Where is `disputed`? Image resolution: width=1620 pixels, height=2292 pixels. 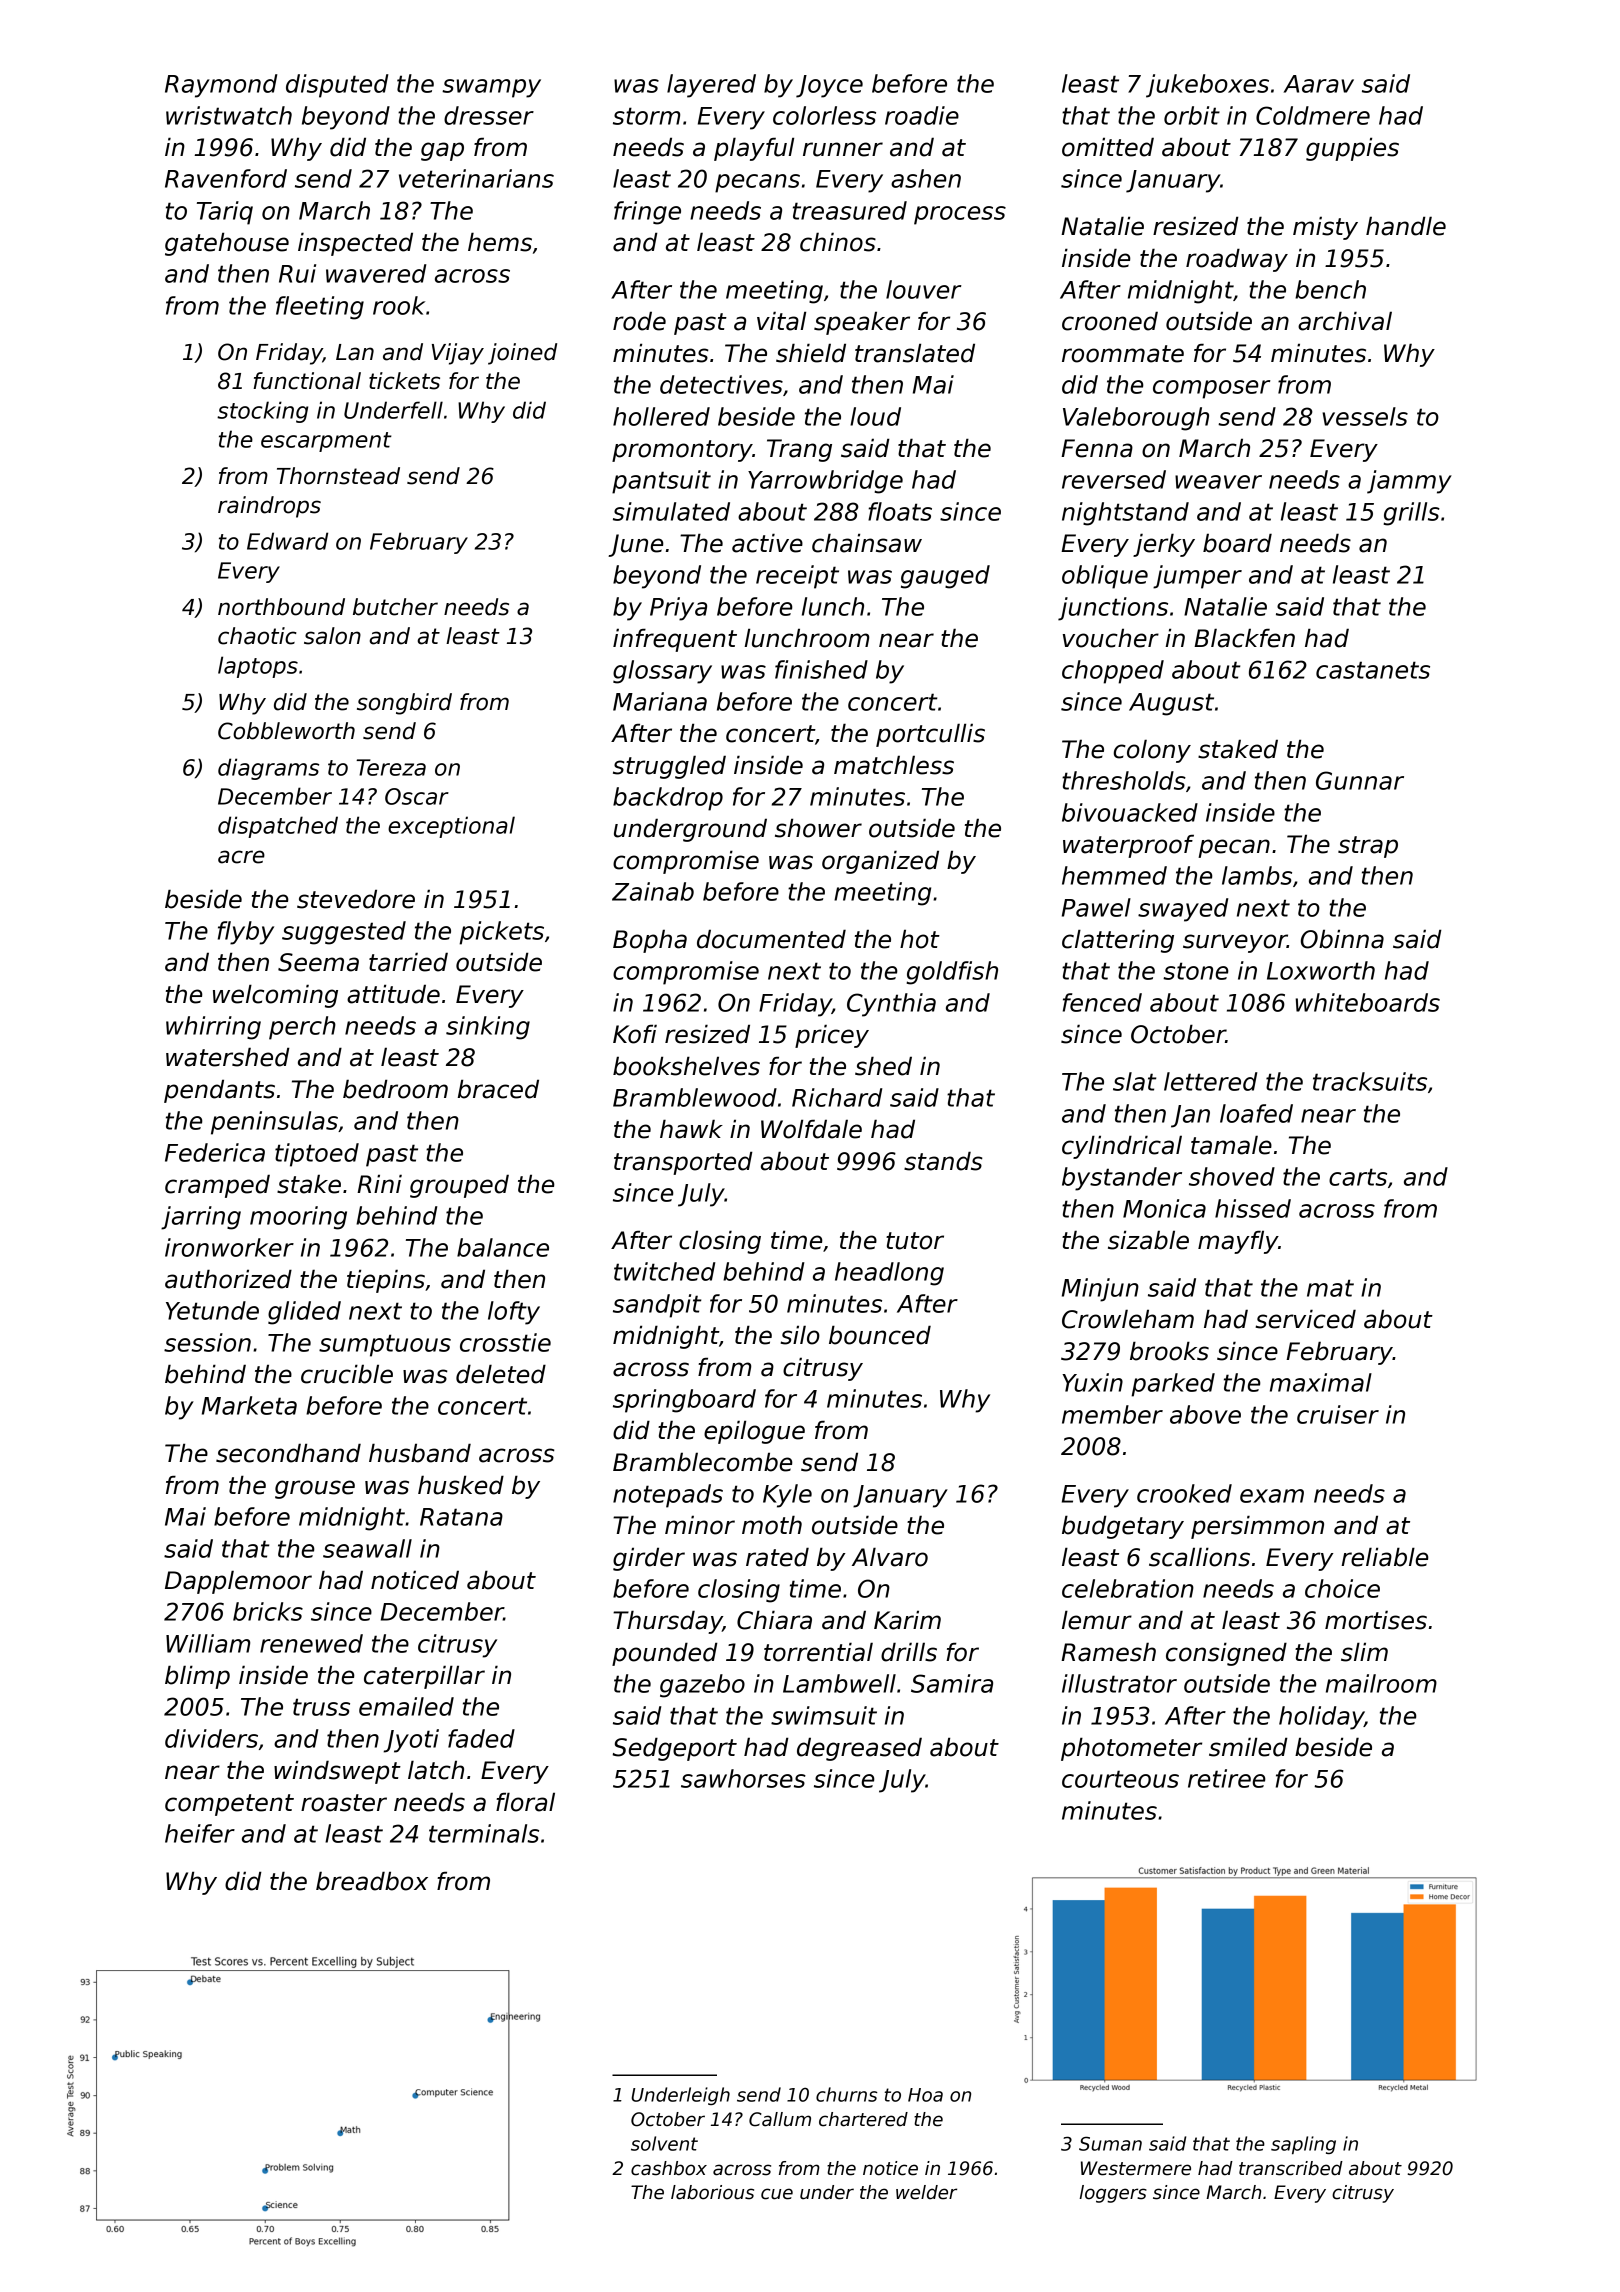
disputed is located at coordinates (337, 86).
